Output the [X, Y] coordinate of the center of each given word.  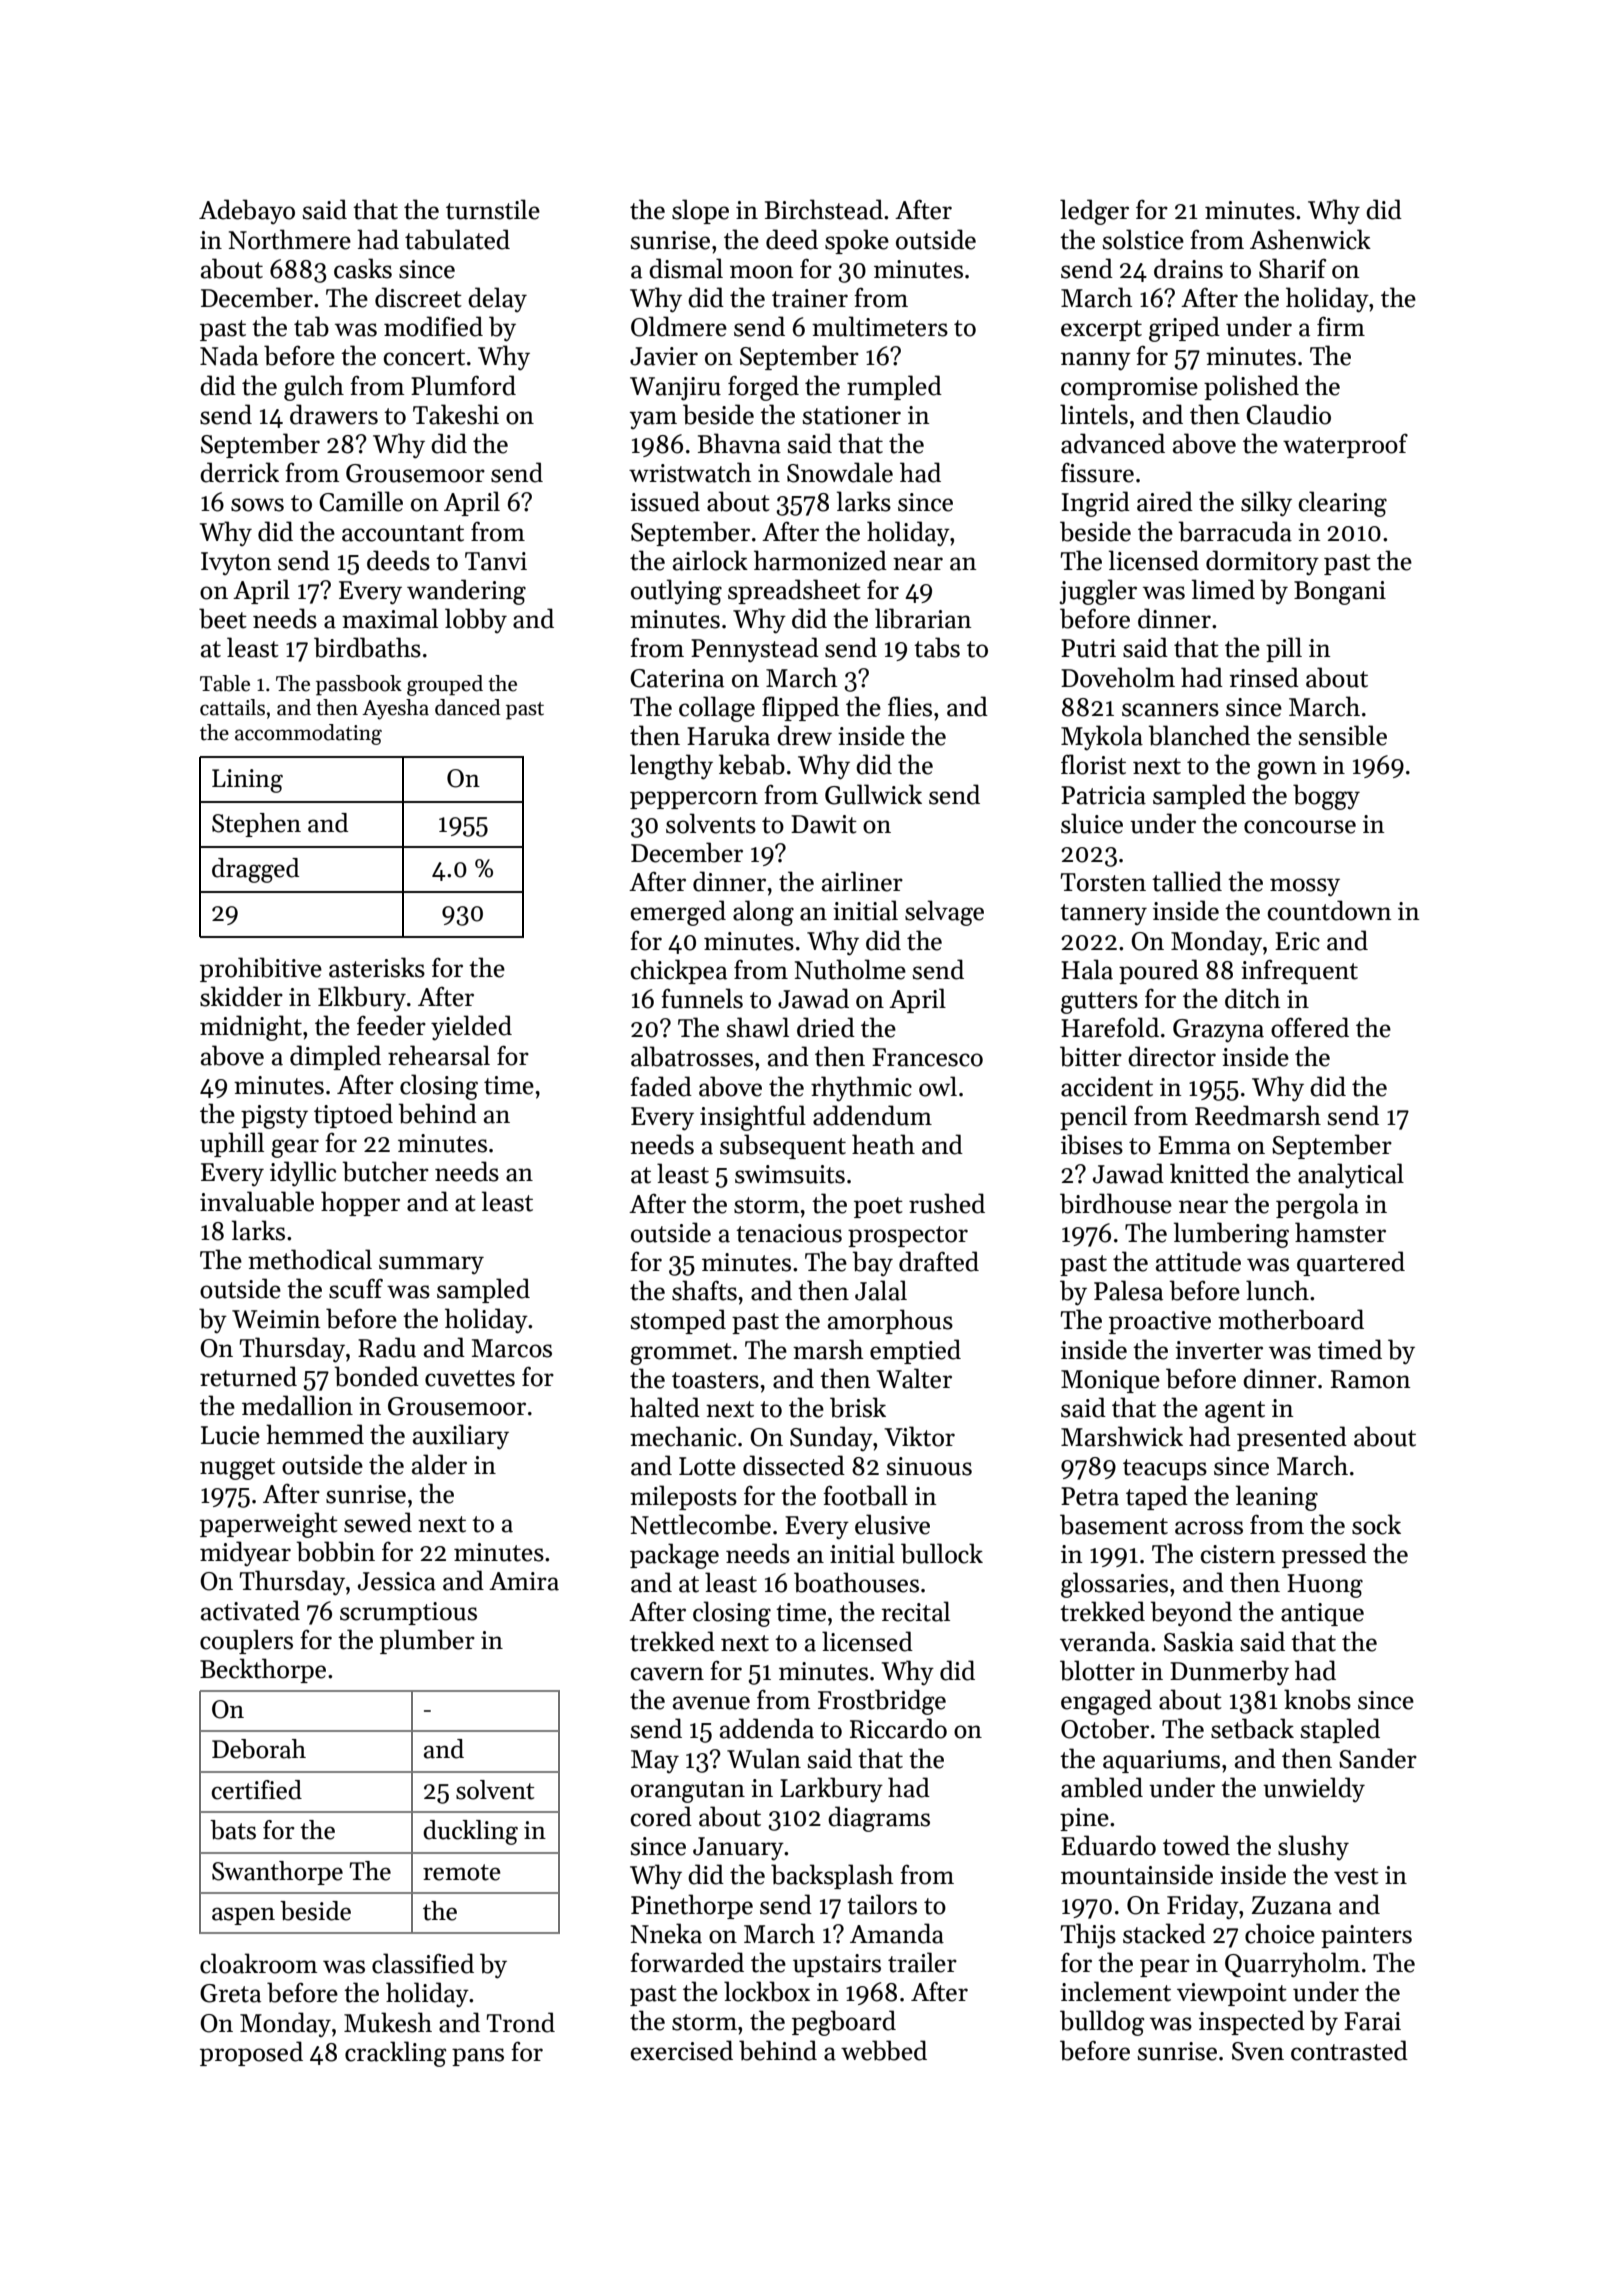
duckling [470, 1832]
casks [363, 268]
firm [1341, 326]
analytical [1351, 1176]
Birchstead [824, 209]
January [738, 1849]
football [865, 1495]
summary [431, 1265]
